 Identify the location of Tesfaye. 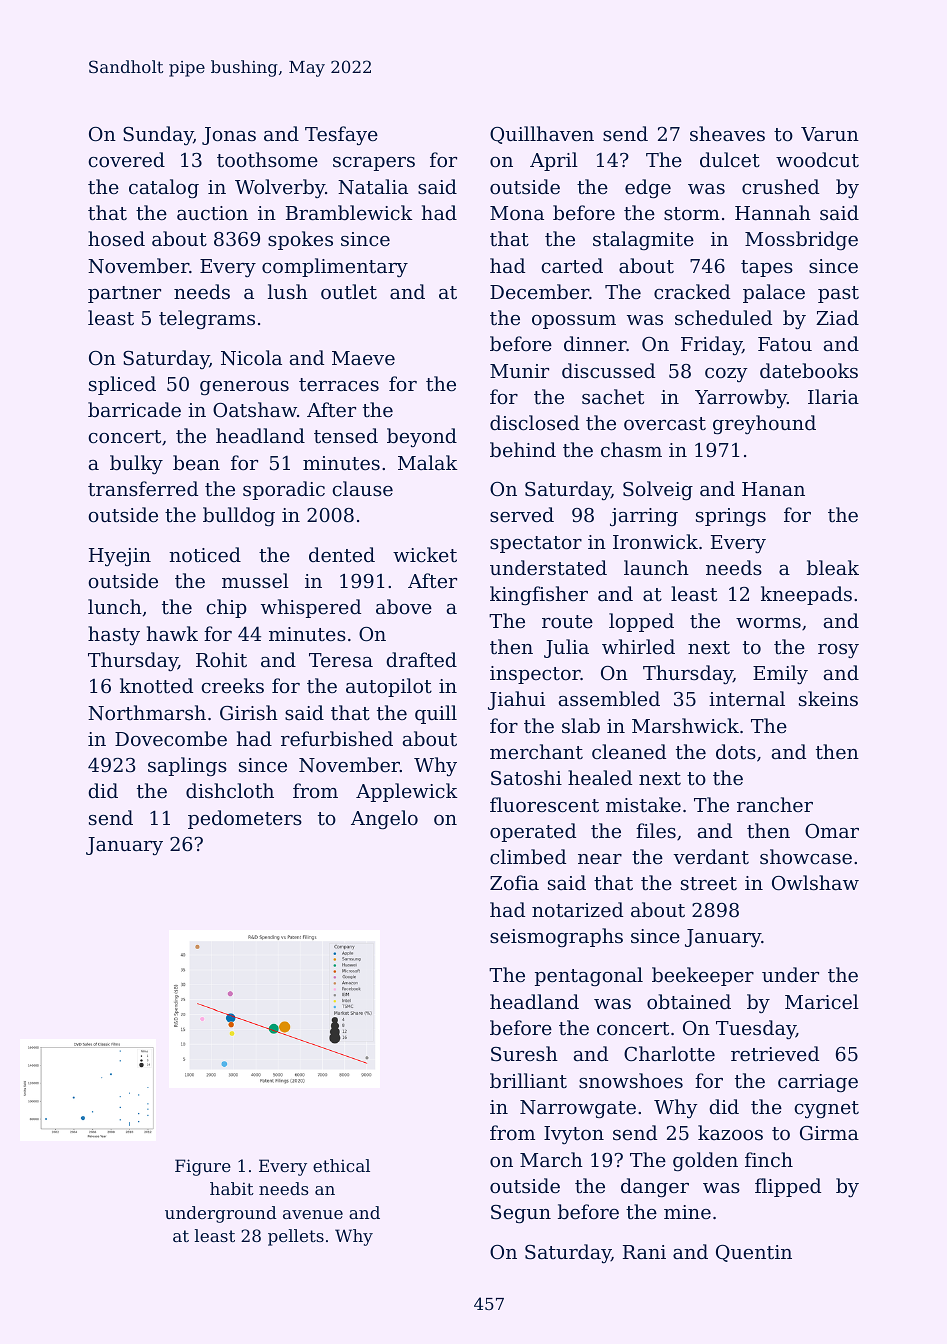
(341, 135).
